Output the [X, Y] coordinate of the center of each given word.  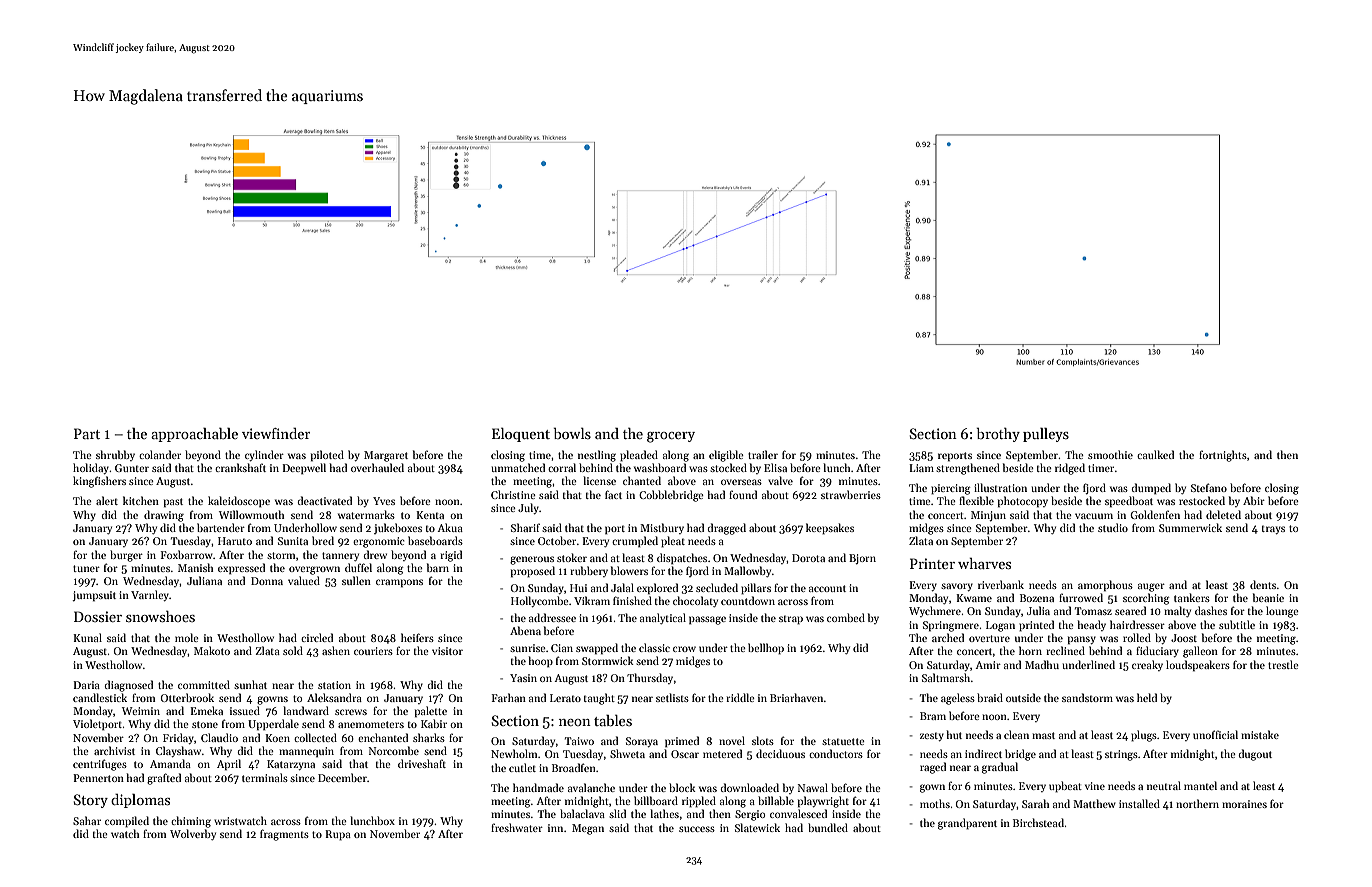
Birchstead [1039, 822]
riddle [740, 697]
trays [1273, 530]
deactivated [324, 500]
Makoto [212, 650]
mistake [1260, 734]
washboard [660, 467]
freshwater [517, 827]
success [697, 829]
